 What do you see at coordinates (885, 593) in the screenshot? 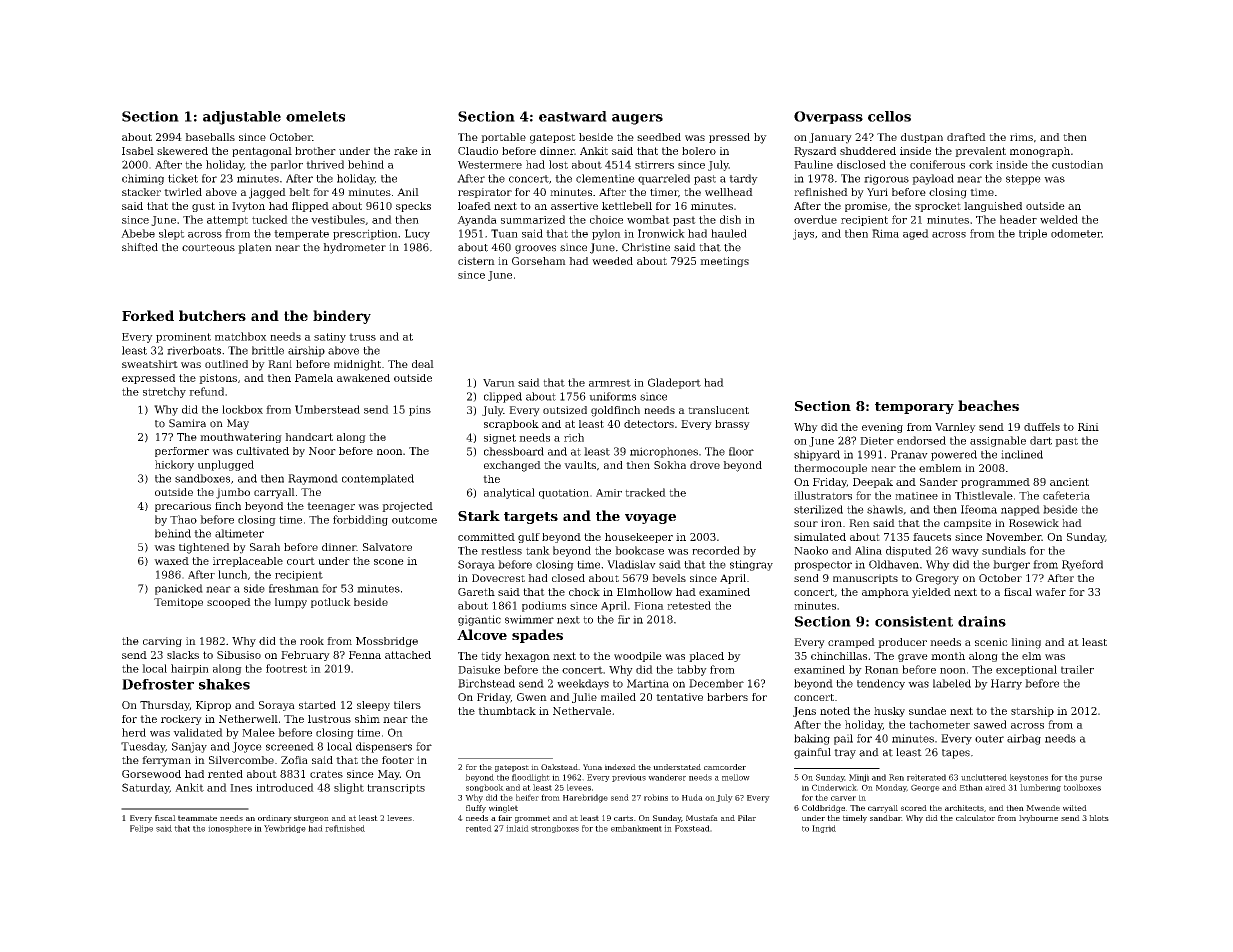
I see `amphora` at bounding box center [885, 593].
